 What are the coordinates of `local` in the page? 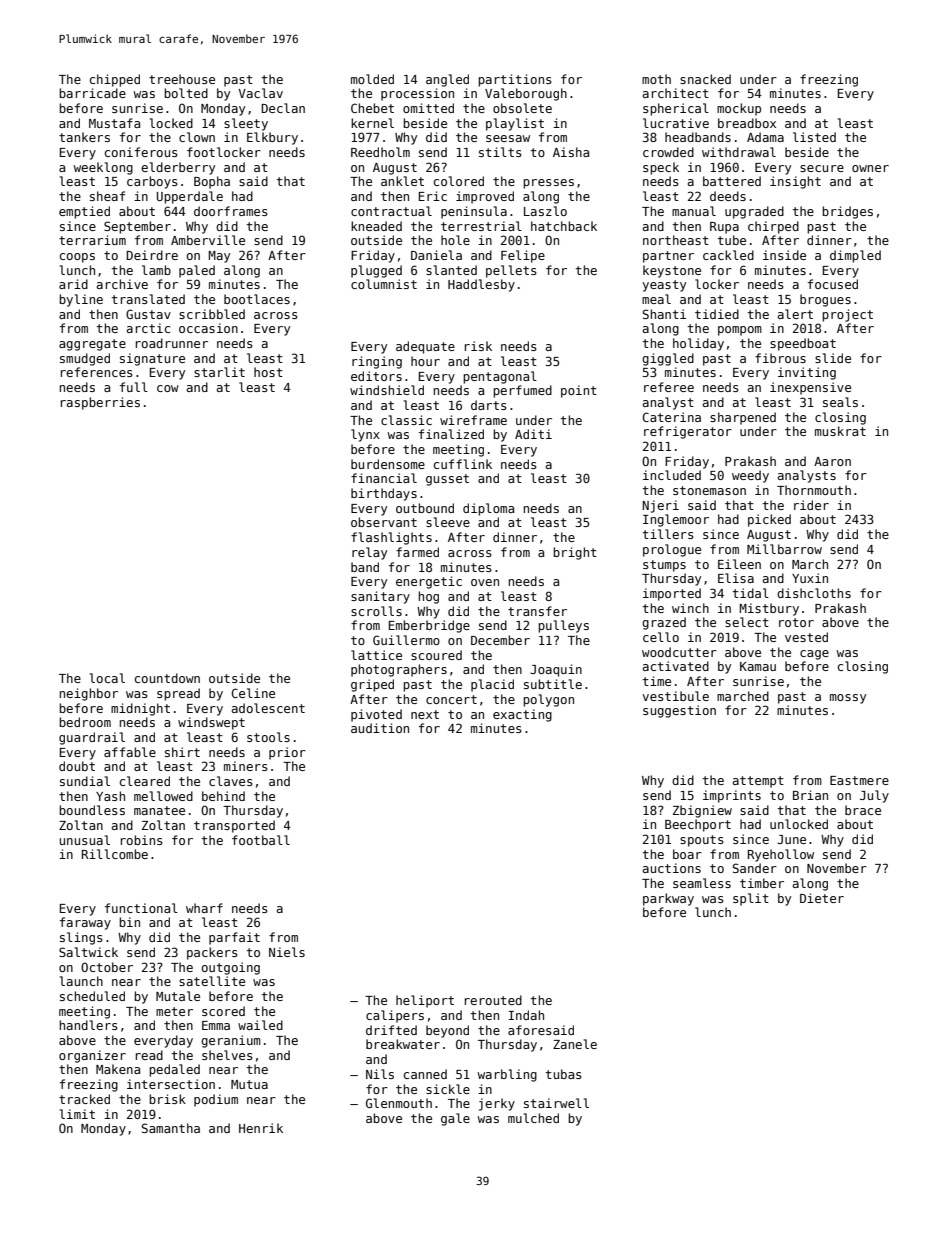 It's located at (107, 678).
